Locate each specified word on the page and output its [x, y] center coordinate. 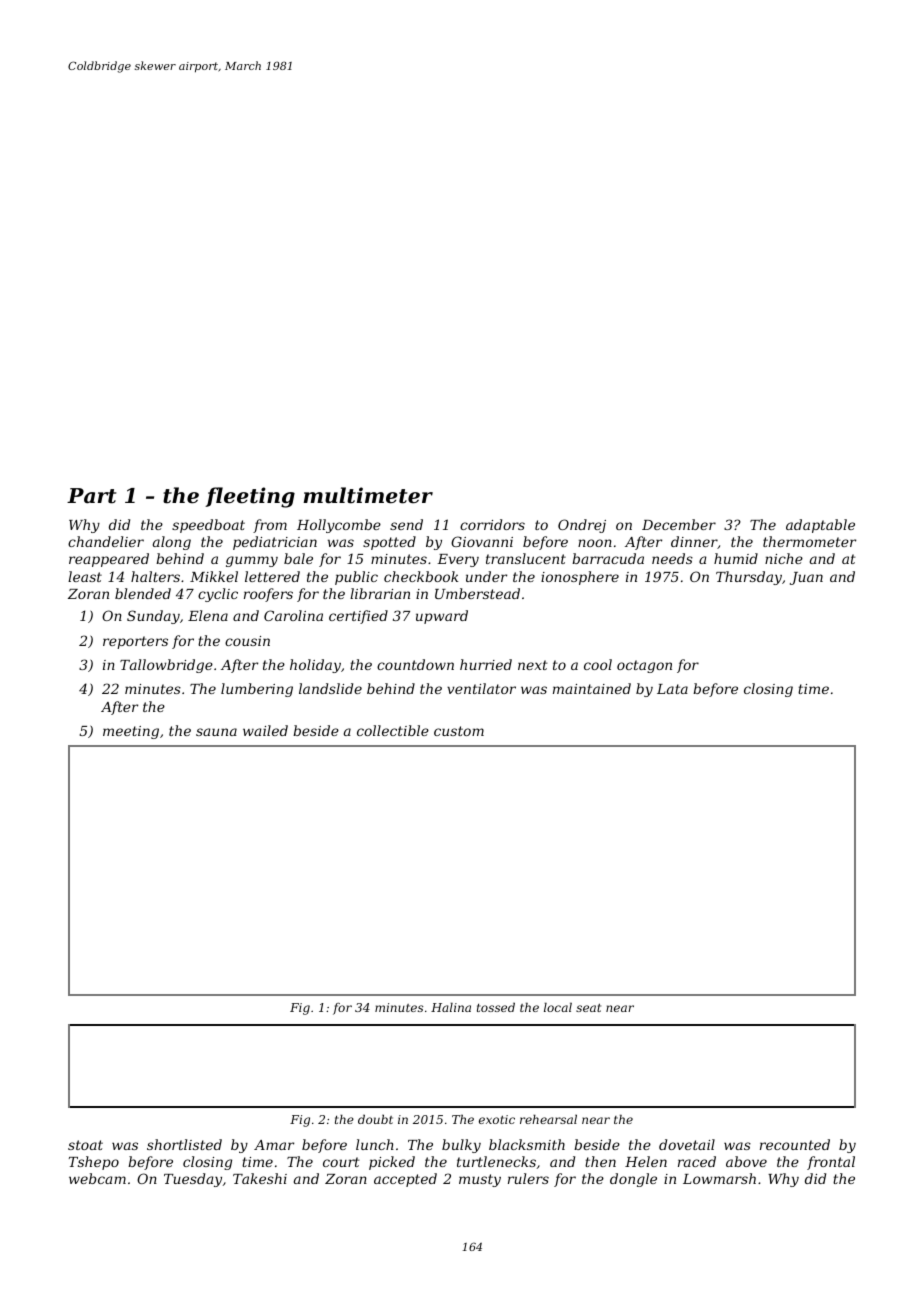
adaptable [820, 526]
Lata [672, 689]
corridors [492, 524]
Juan [806, 578]
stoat [85, 1145]
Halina [451, 1007]
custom [459, 731]
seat [588, 1007]
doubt [375, 1119]
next [533, 665]
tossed [496, 1007]
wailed [265, 730]
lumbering [257, 690]
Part [91, 496]
